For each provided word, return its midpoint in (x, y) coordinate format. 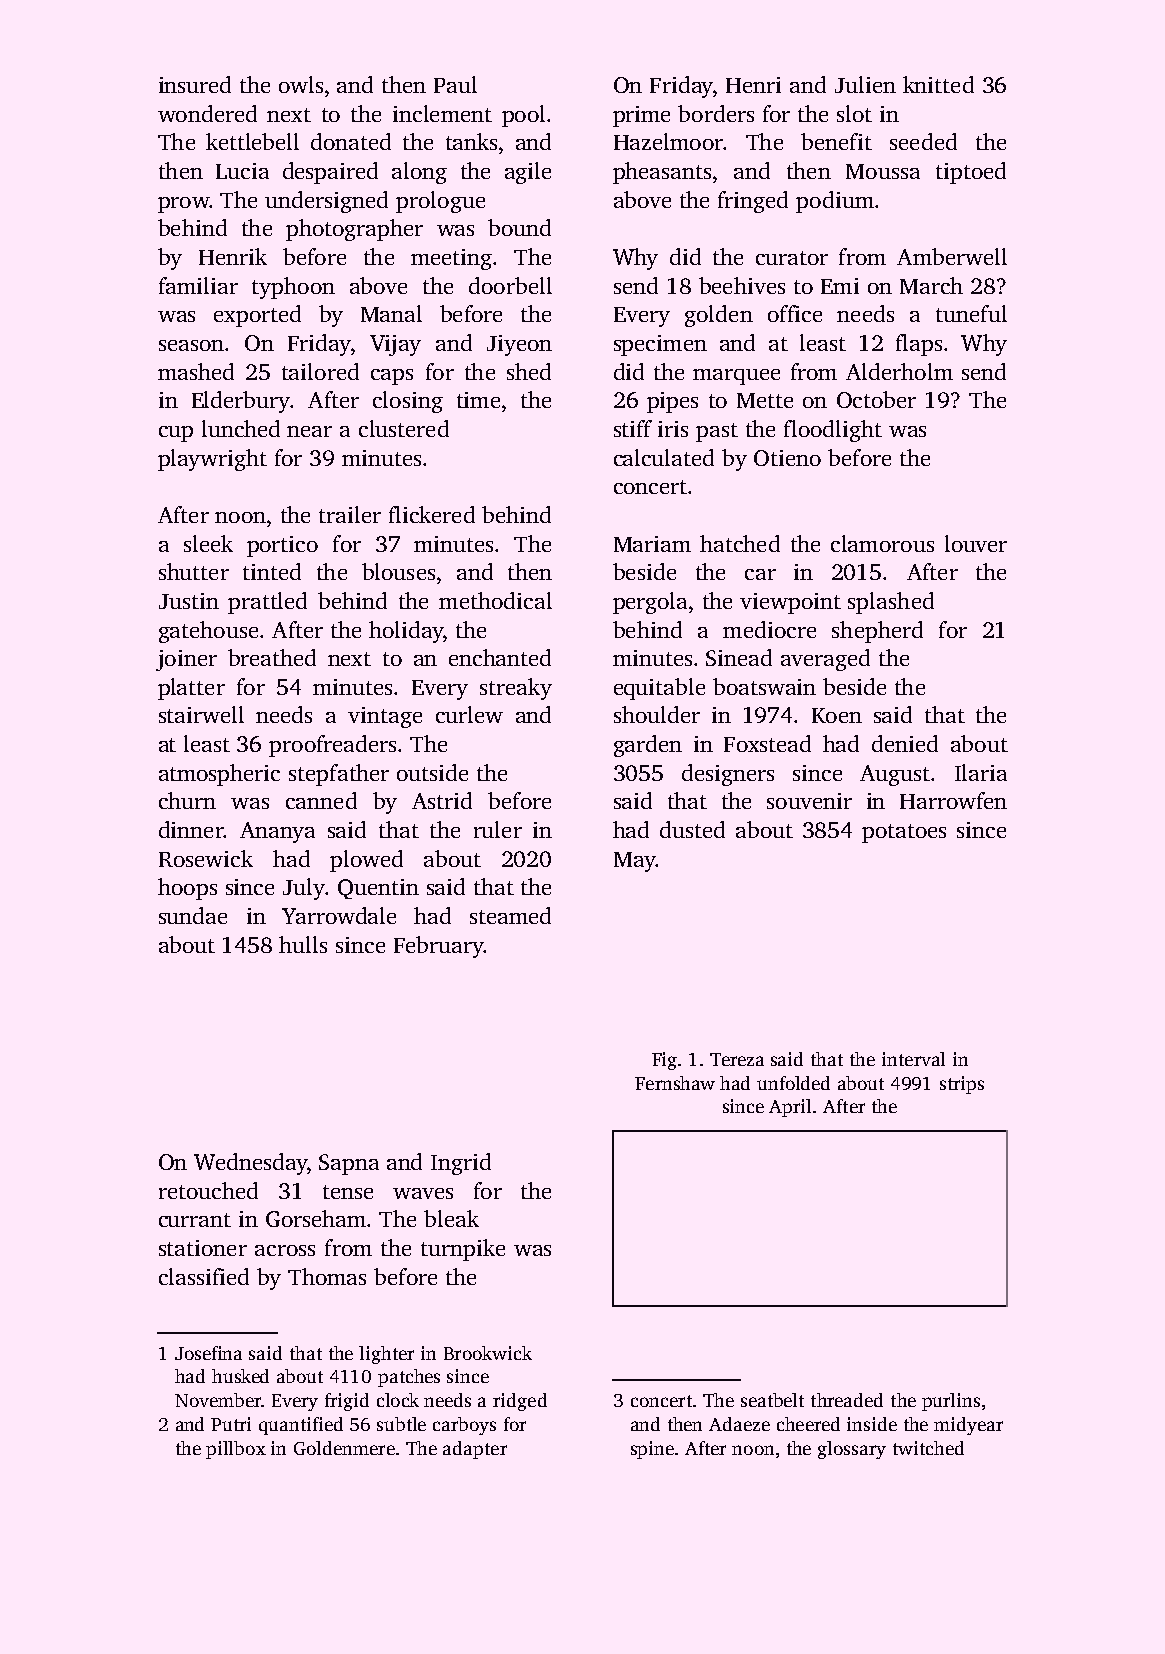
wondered (207, 113)
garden (648, 746)
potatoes (904, 833)
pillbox (236, 1450)
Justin (189, 601)
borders (716, 113)
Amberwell (952, 256)
